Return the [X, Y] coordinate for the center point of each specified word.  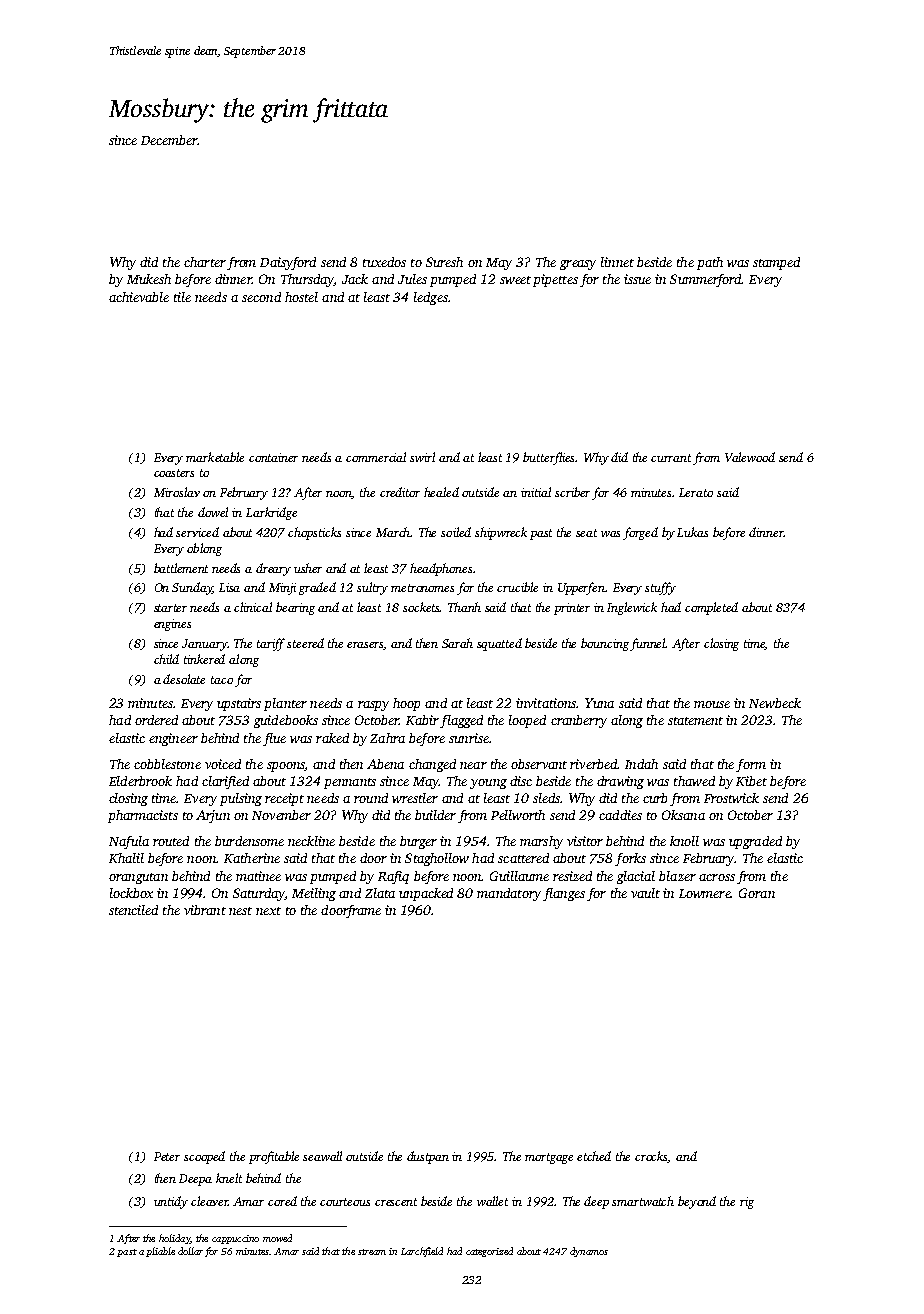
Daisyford [288, 263]
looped [527, 721]
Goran [757, 893]
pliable [160, 1252]
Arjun [213, 816]
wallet [492, 1201]
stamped [776, 263]
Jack [355, 279]
